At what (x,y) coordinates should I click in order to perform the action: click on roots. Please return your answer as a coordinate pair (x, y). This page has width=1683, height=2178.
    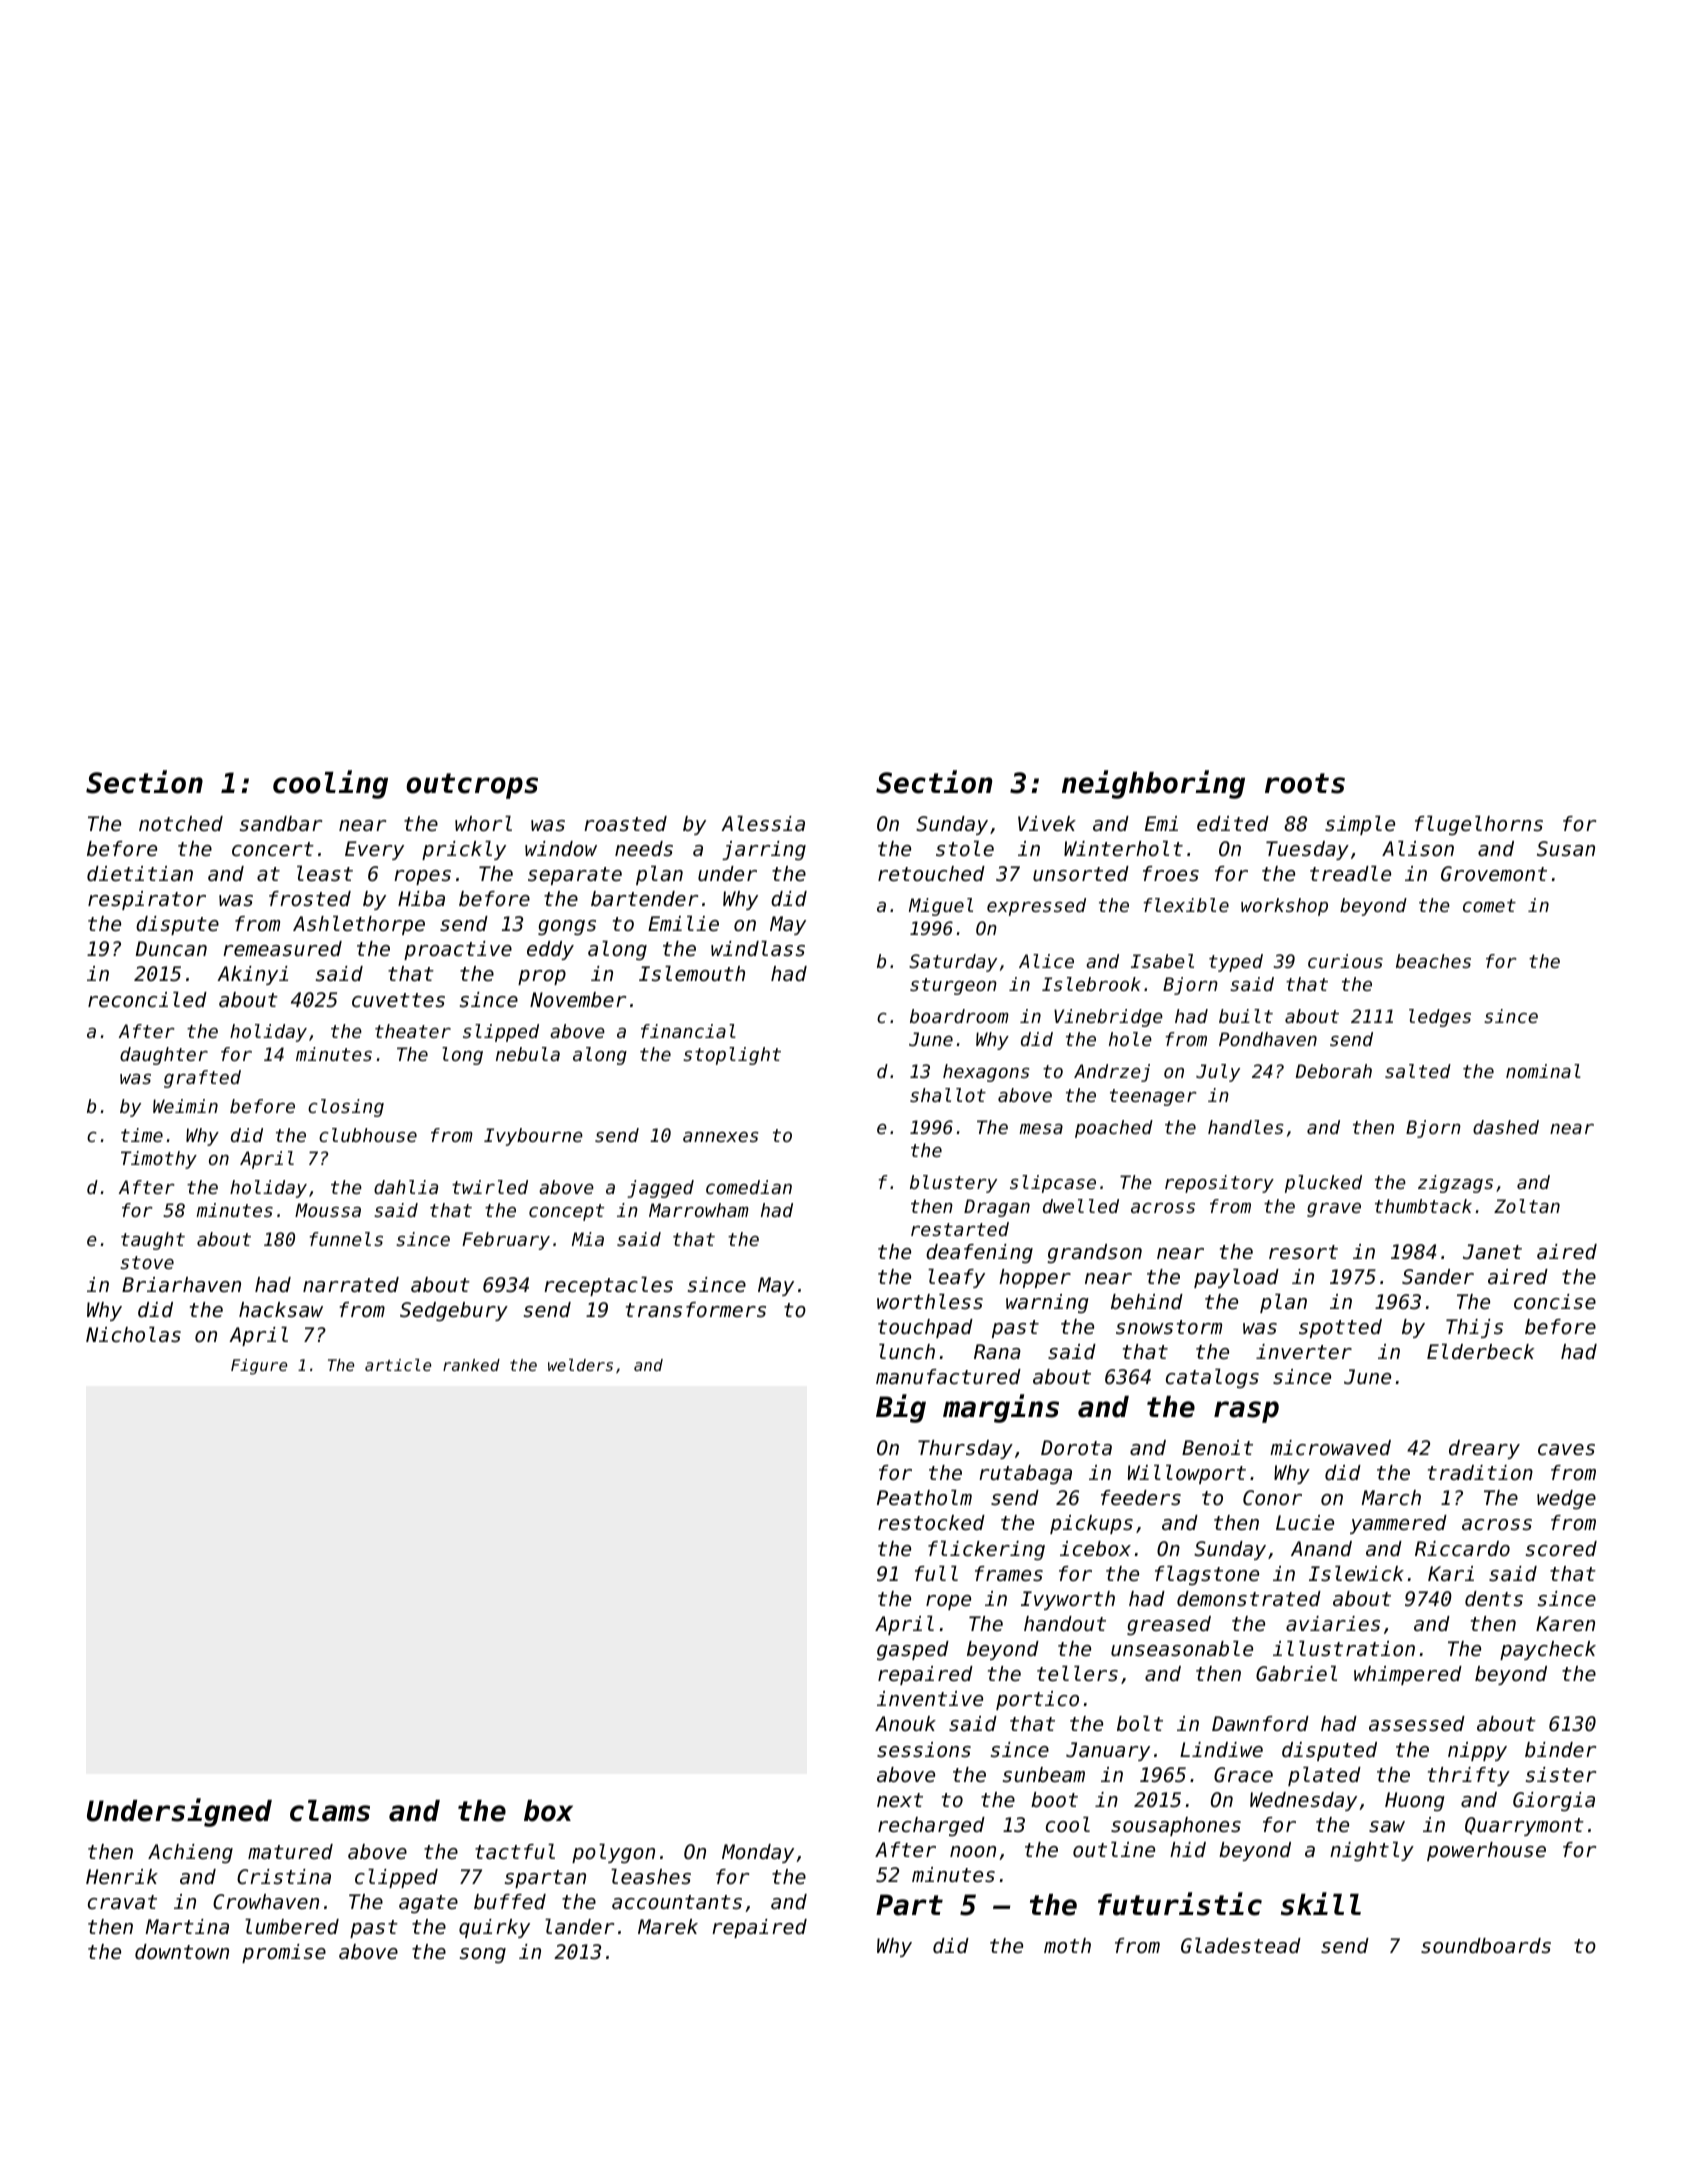
    Looking at the image, I should click on (1305, 783).
